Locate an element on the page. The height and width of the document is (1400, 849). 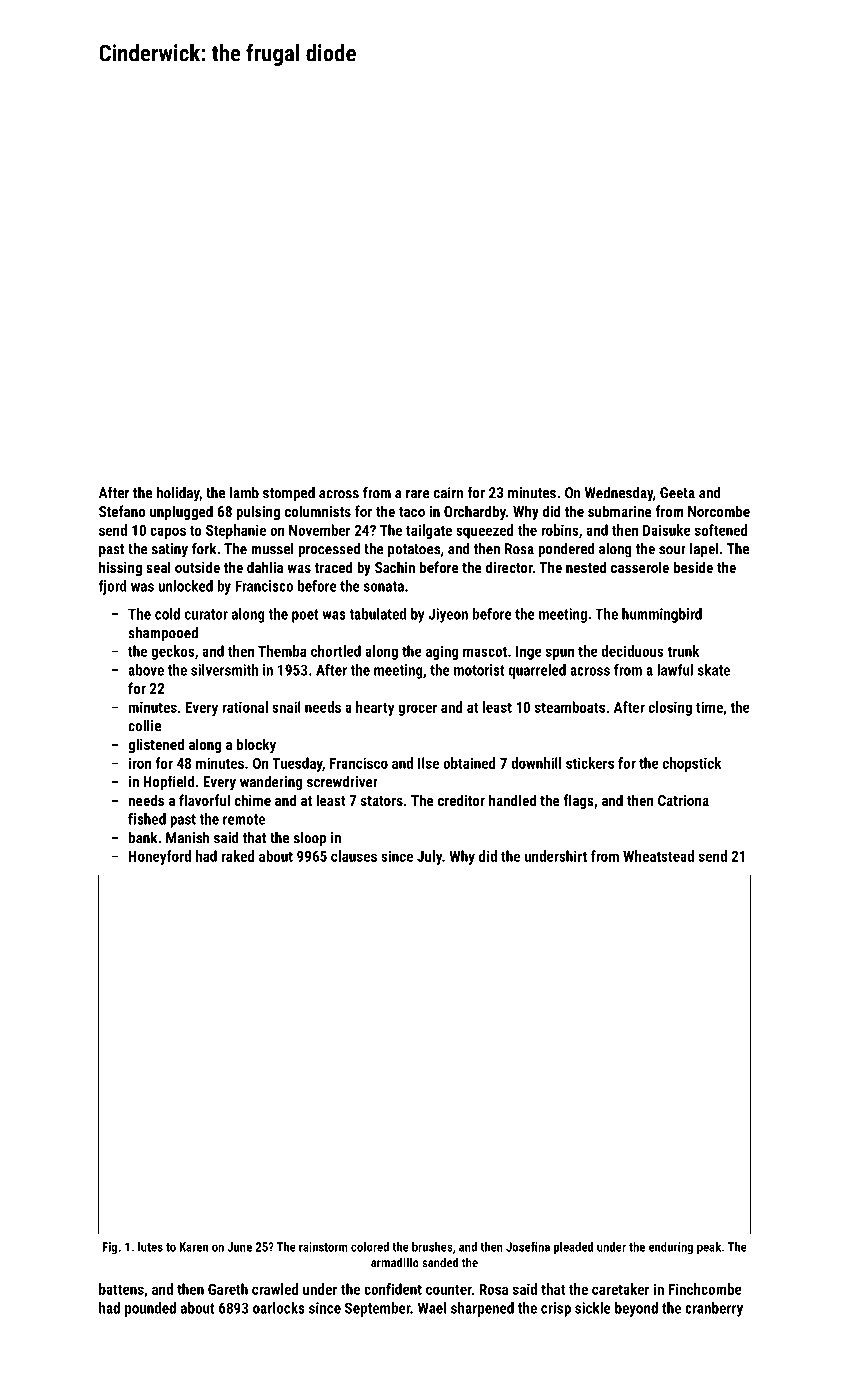
pounded is located at coordinates (150, 1309).
